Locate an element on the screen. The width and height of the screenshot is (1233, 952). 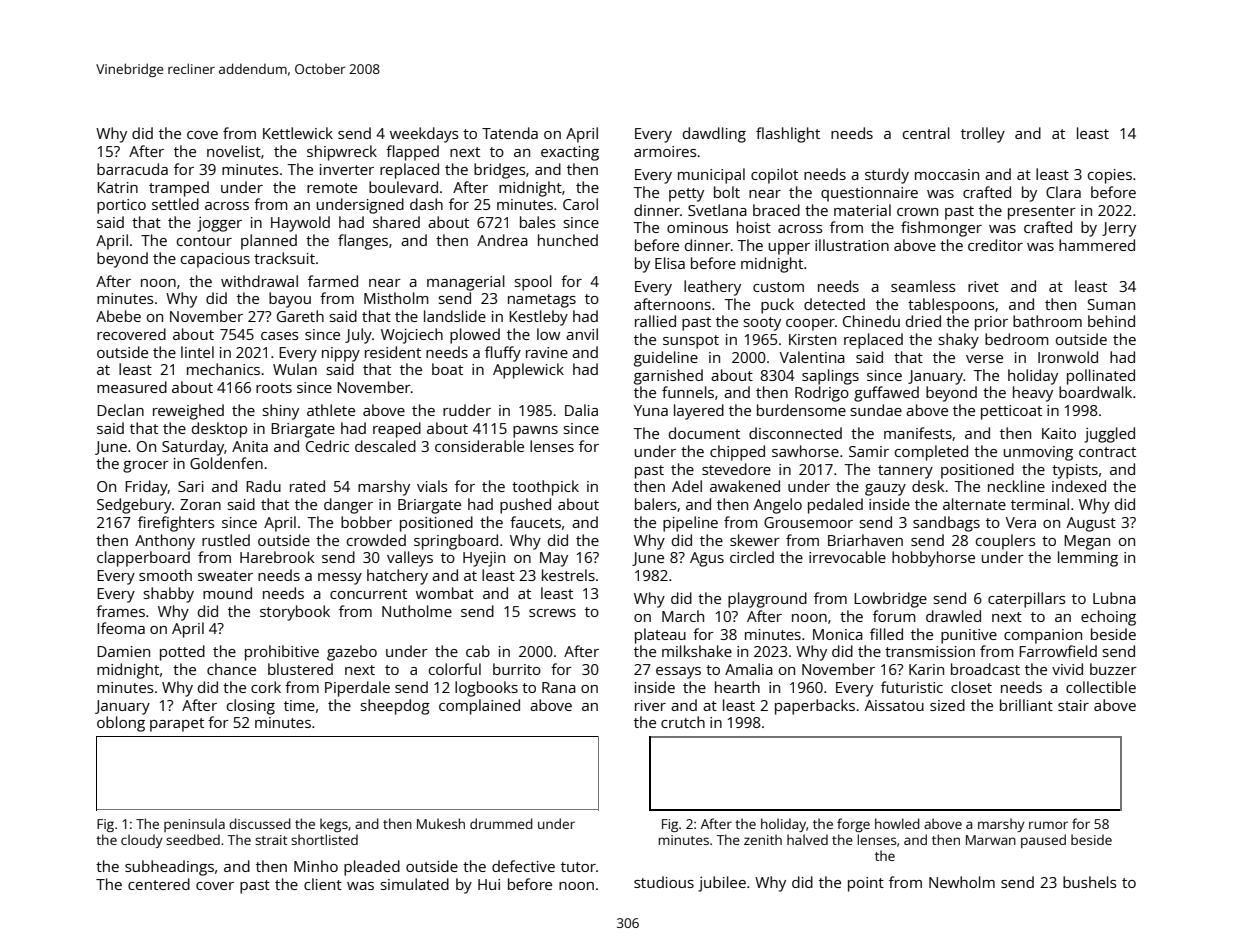
jubilee is located at coordinates (722, 884).
